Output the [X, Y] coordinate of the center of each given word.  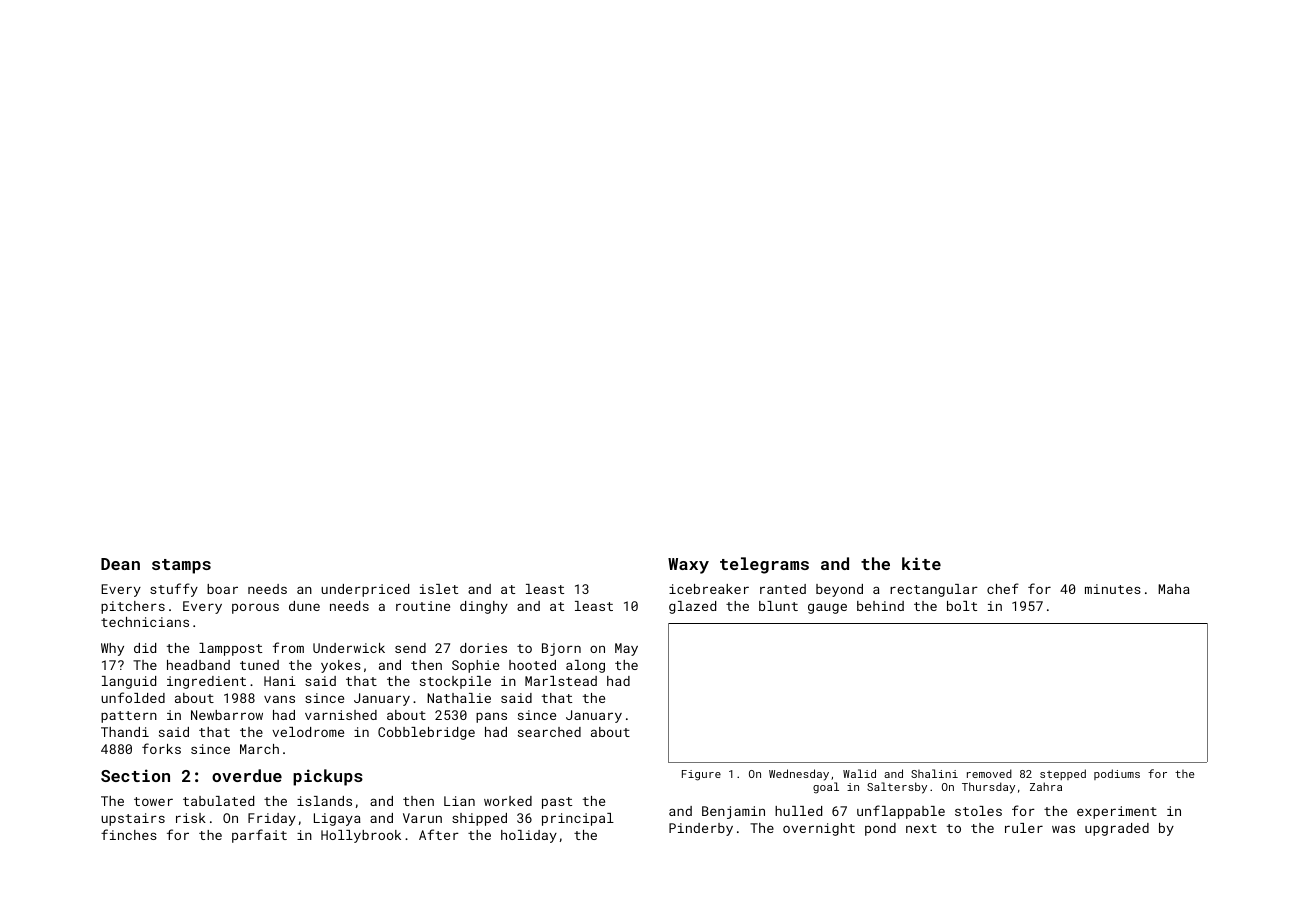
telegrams [764, 565]
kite [921, 563]
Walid [859, 773]
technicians [145, 622]
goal [826, 788]
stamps [181, 566]
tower [153, 801]
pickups [328, 777]
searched [549, 732]
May [626, 649]
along [585, 666]
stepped [1063, 774]
